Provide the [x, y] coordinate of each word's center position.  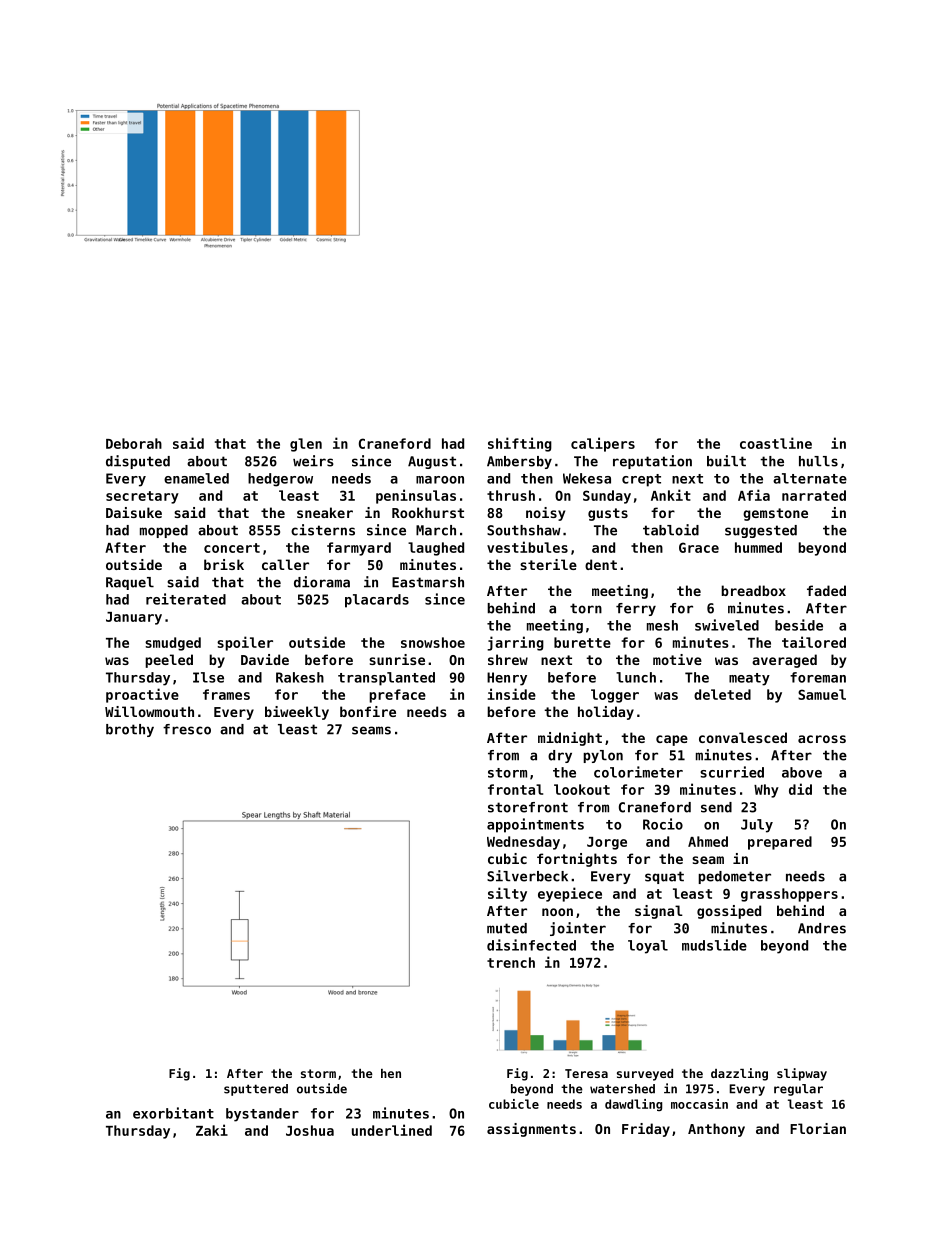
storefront [528, 807]
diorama [322, 582]
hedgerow [280, 480]
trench [511, 962]
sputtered [256, 1090]
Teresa [586, 1073]
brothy [130, 730]
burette [582, 642]
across [822, 739]
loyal [648, 947]
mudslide [714, 945]
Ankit [671, 495]
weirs [313, 461]
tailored [814, 642]
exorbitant [173, 1113]
